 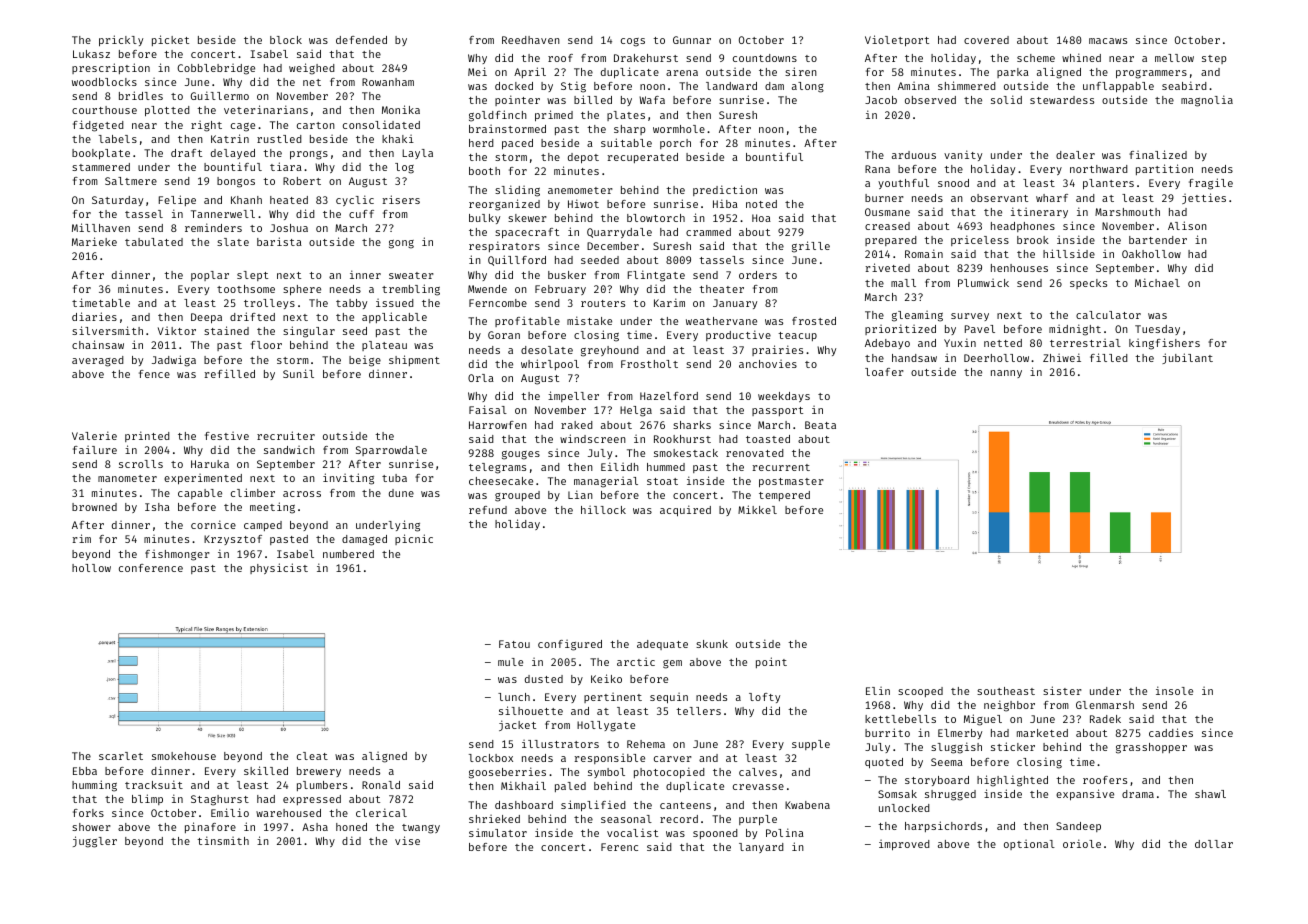 I want to click on fishmonger, so click(x=177, y=555).
